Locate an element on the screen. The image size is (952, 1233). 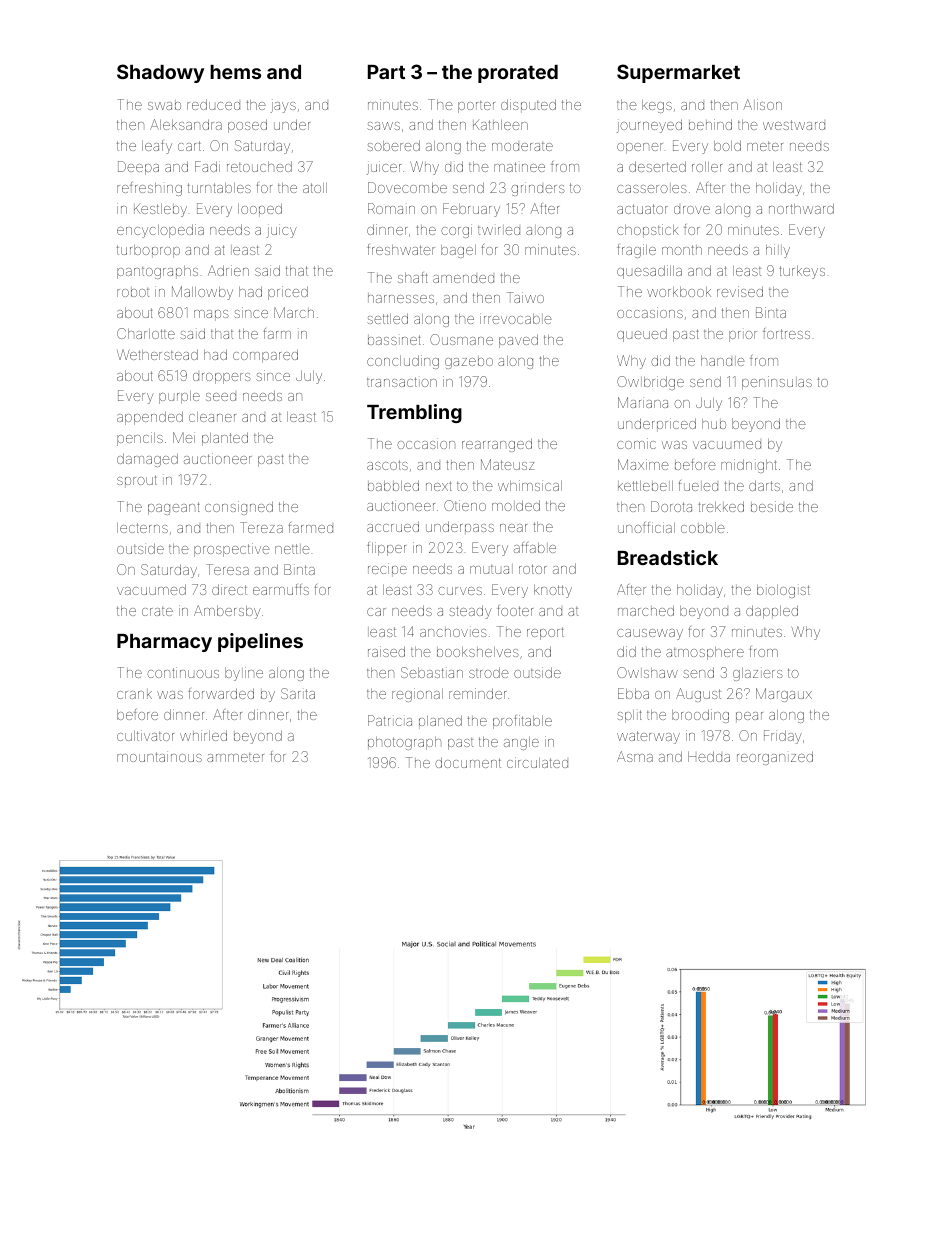
actuator is located at coordinates (642, 209).
